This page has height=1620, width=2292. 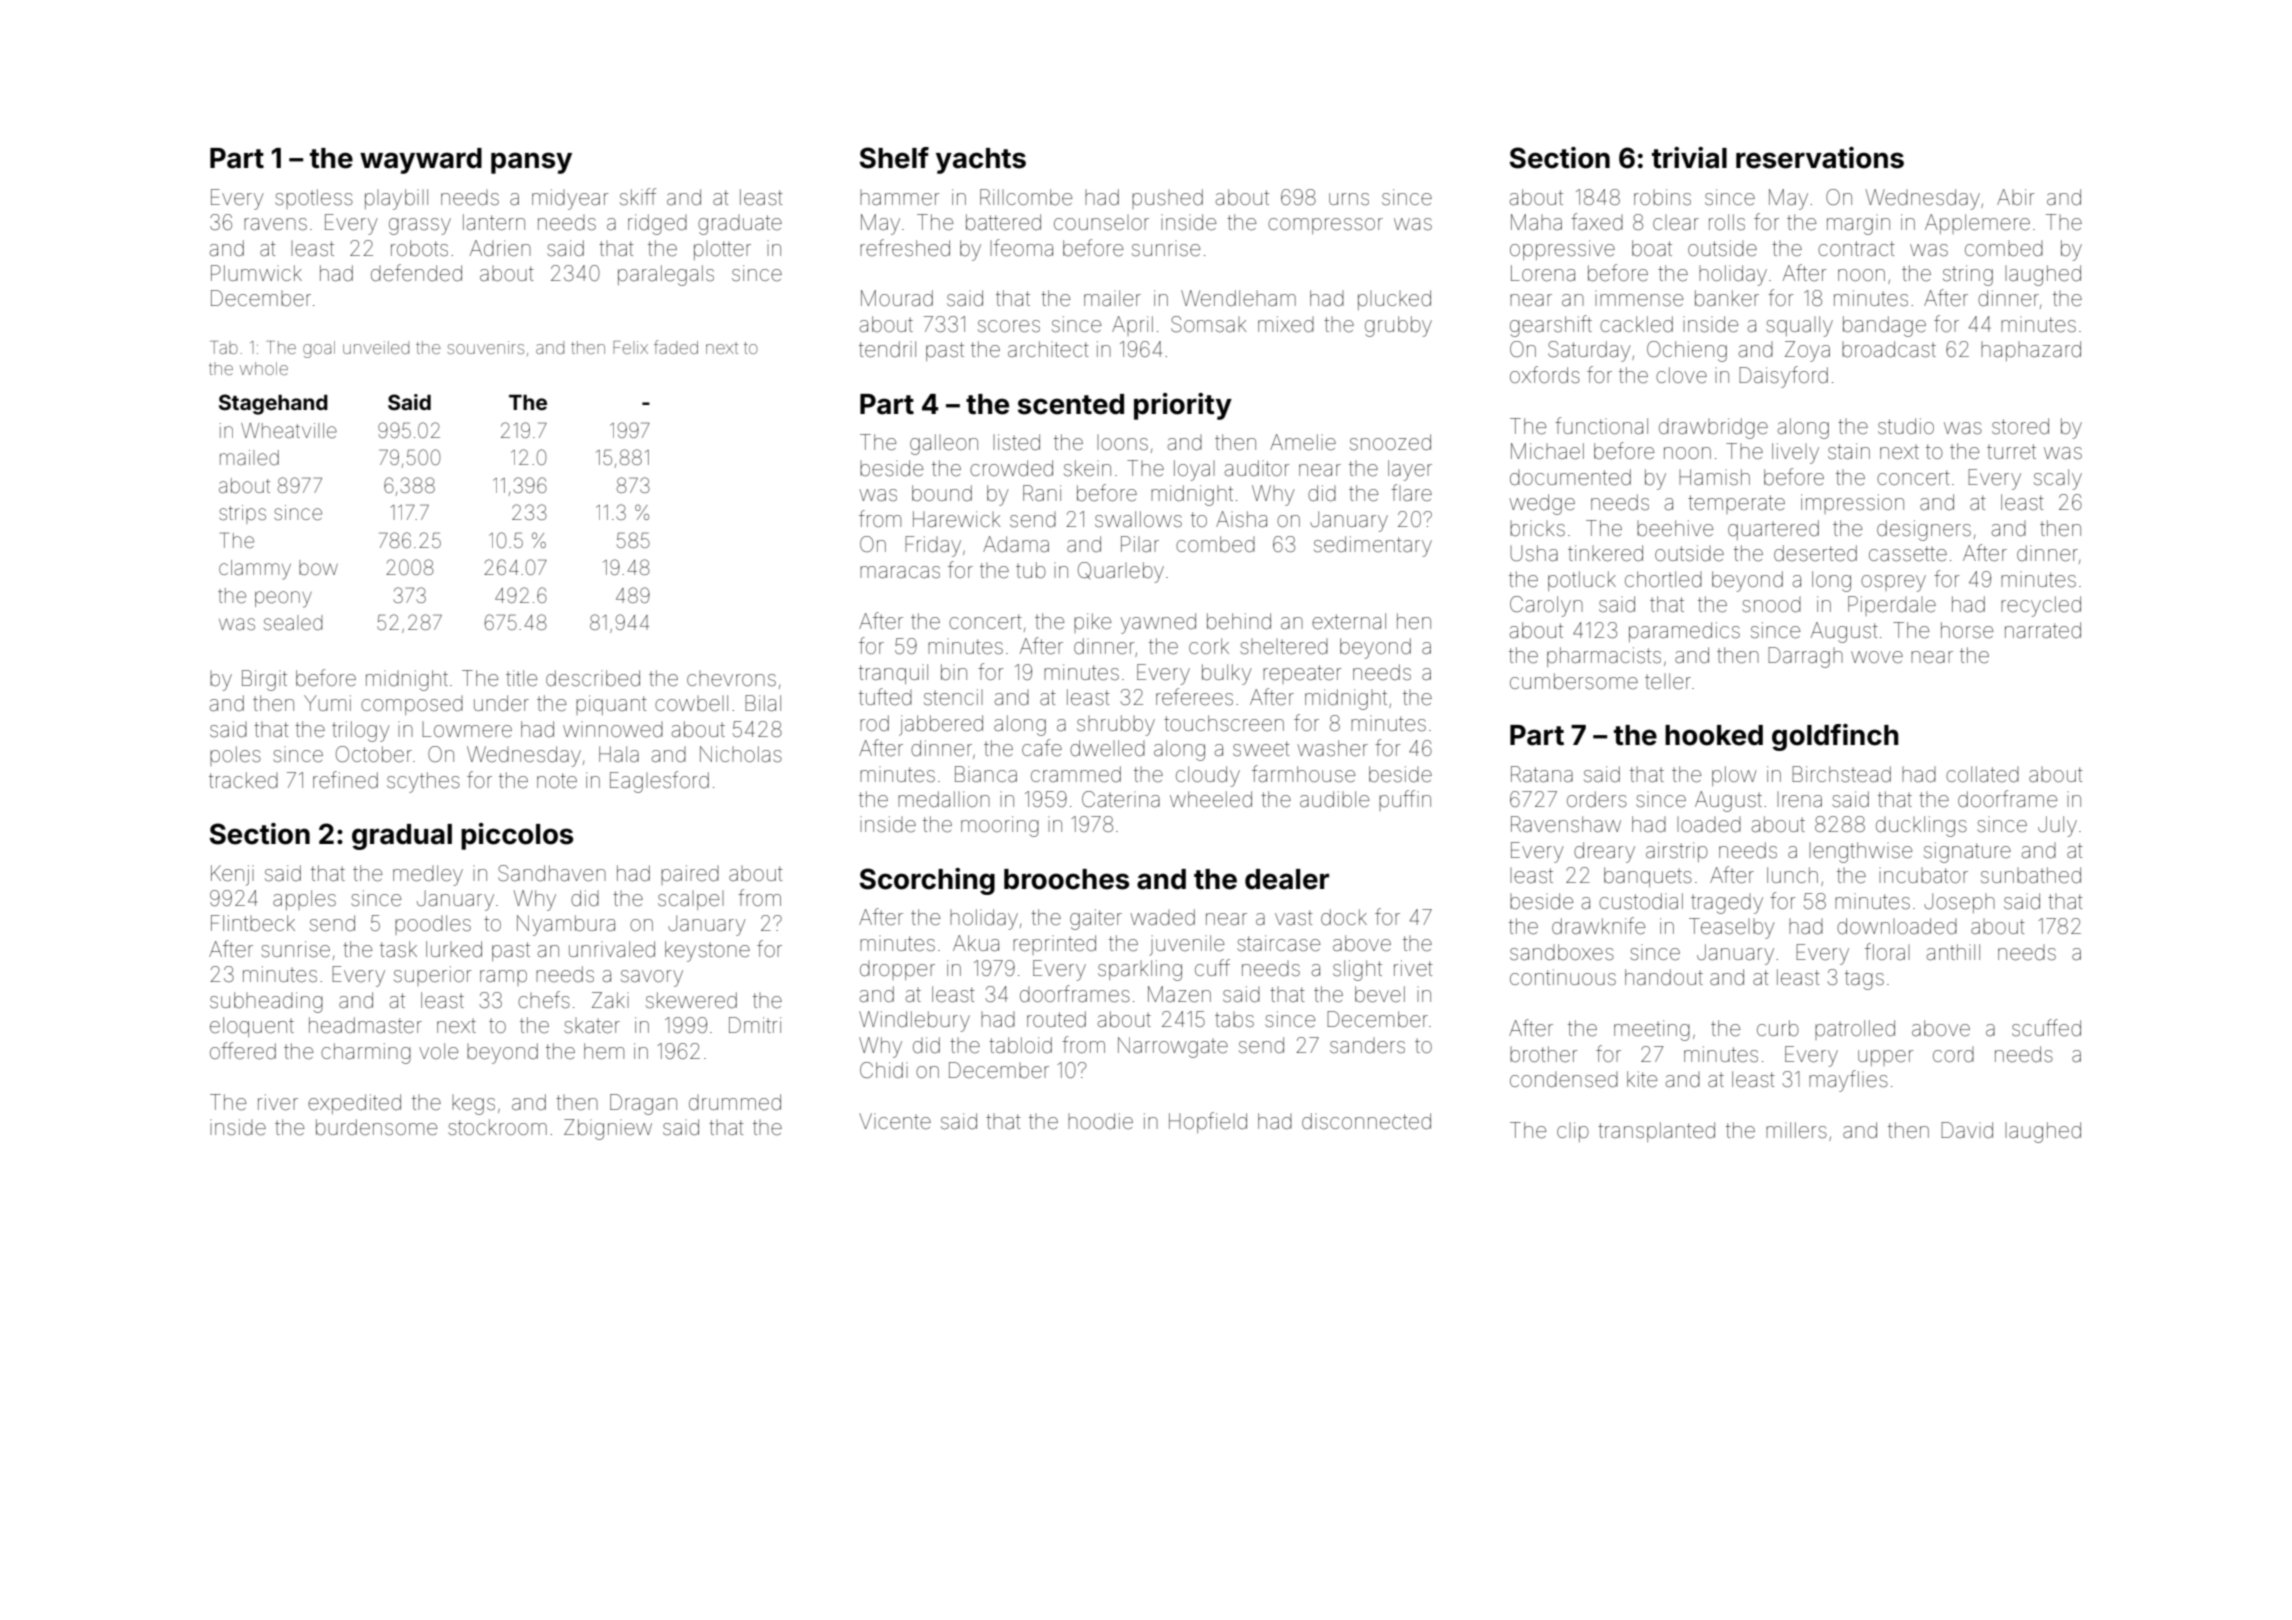 What do you see at coordinates (981, 161) in the page?
I see `yachts` at bounding box center [981, 161].
